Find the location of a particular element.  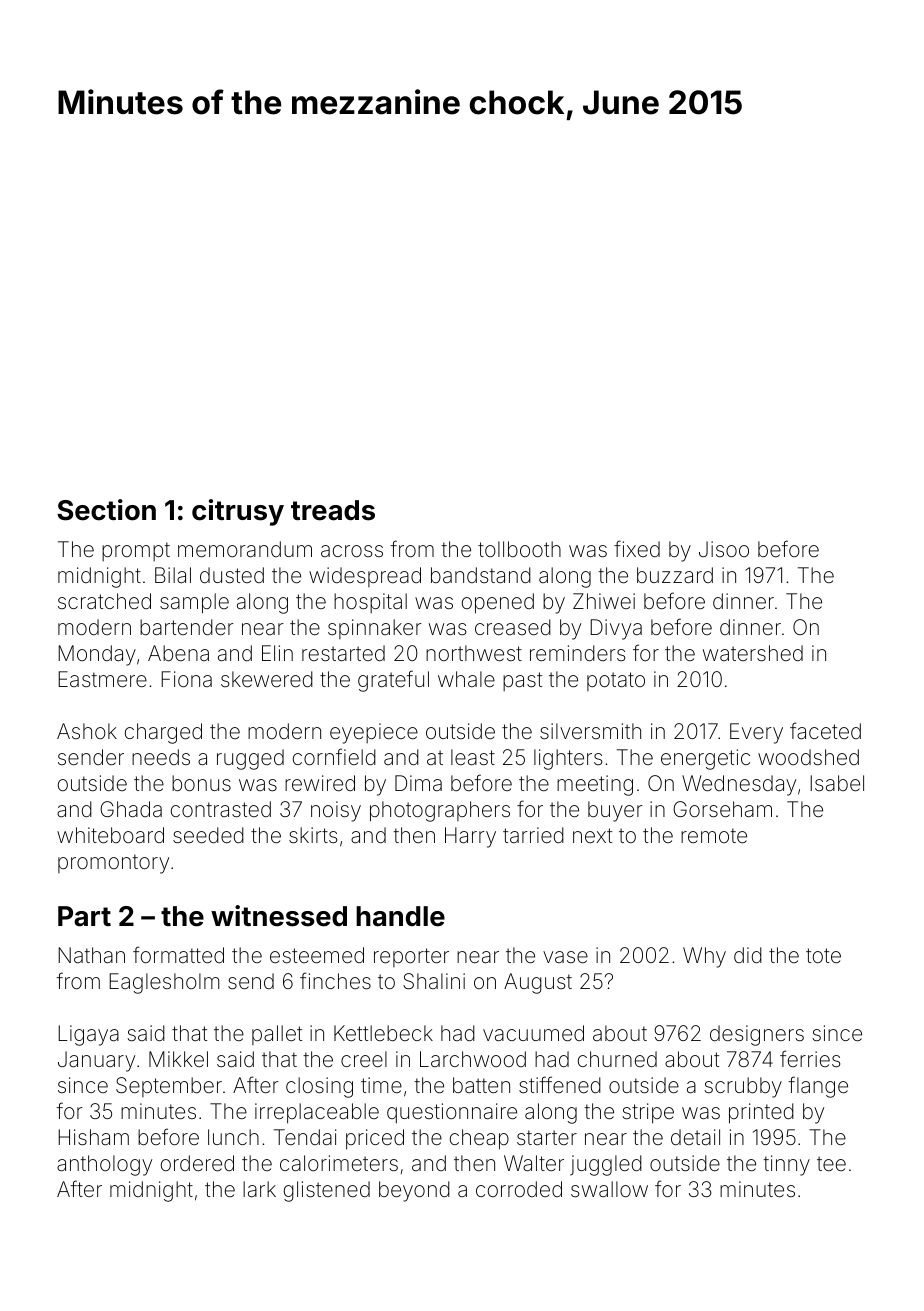

whale is located at coordinates (466, 679).
